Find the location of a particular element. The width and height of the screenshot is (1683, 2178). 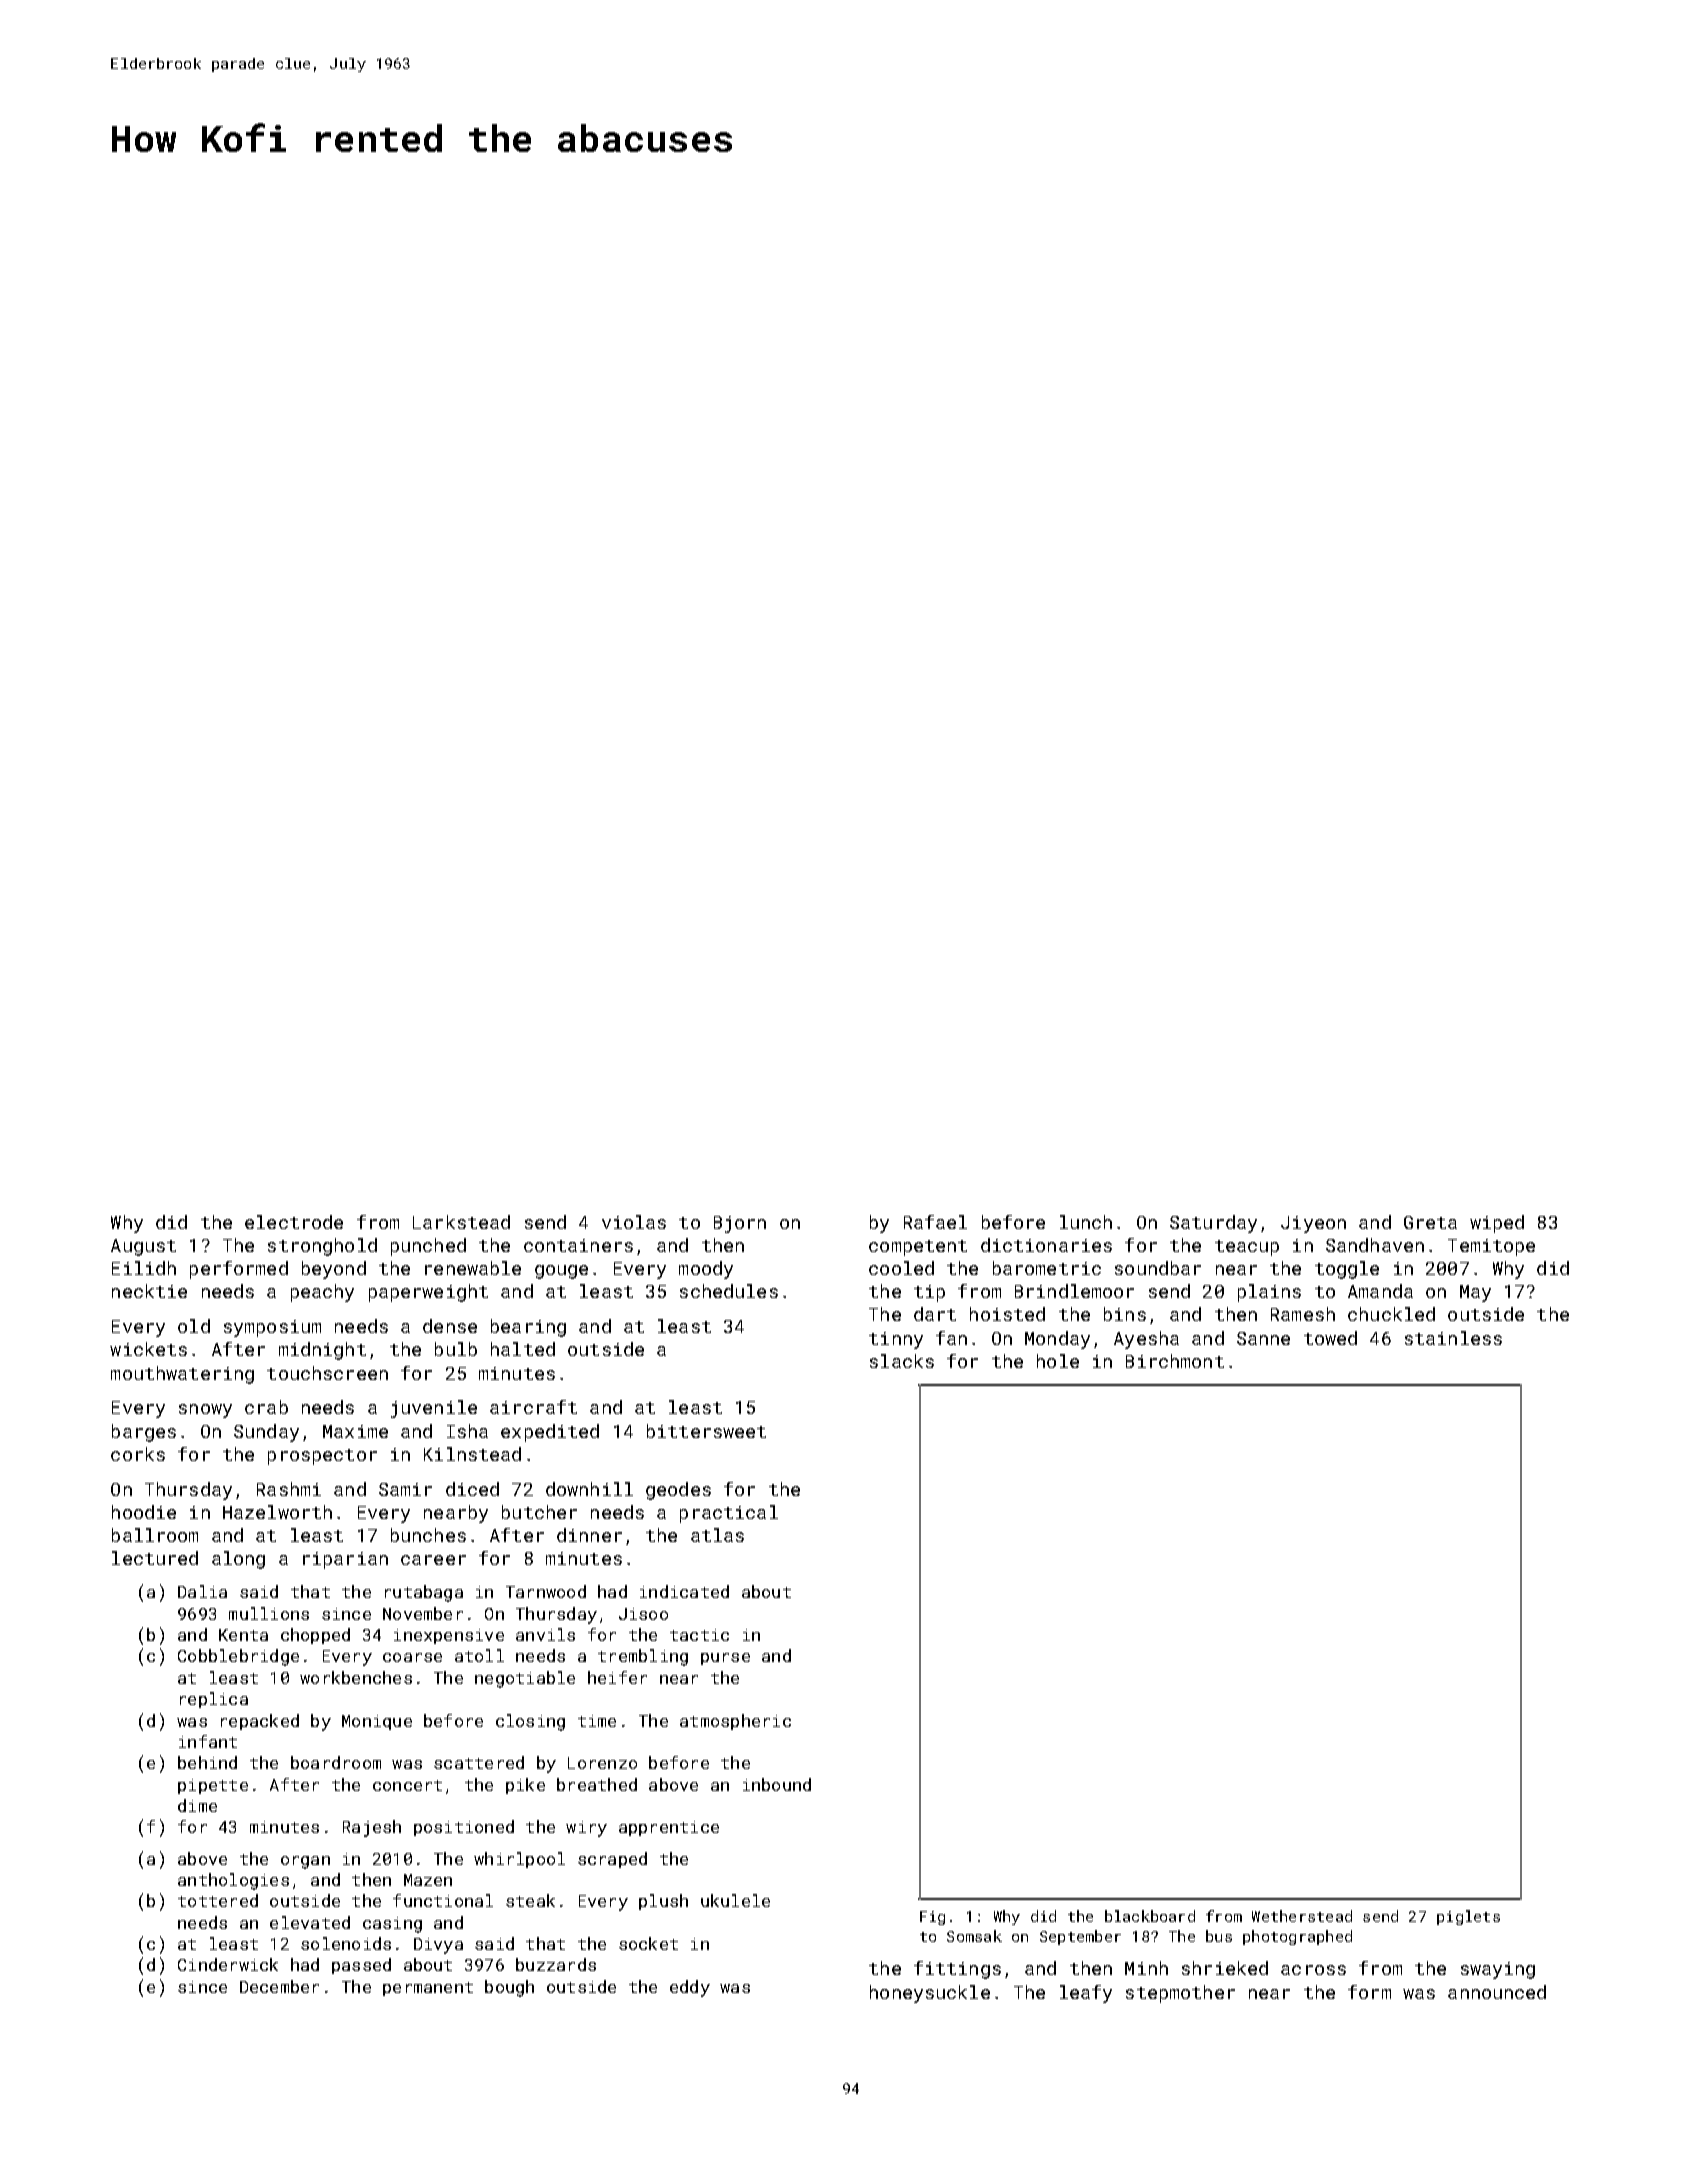

bough is located at coordinates (509, 1988).
